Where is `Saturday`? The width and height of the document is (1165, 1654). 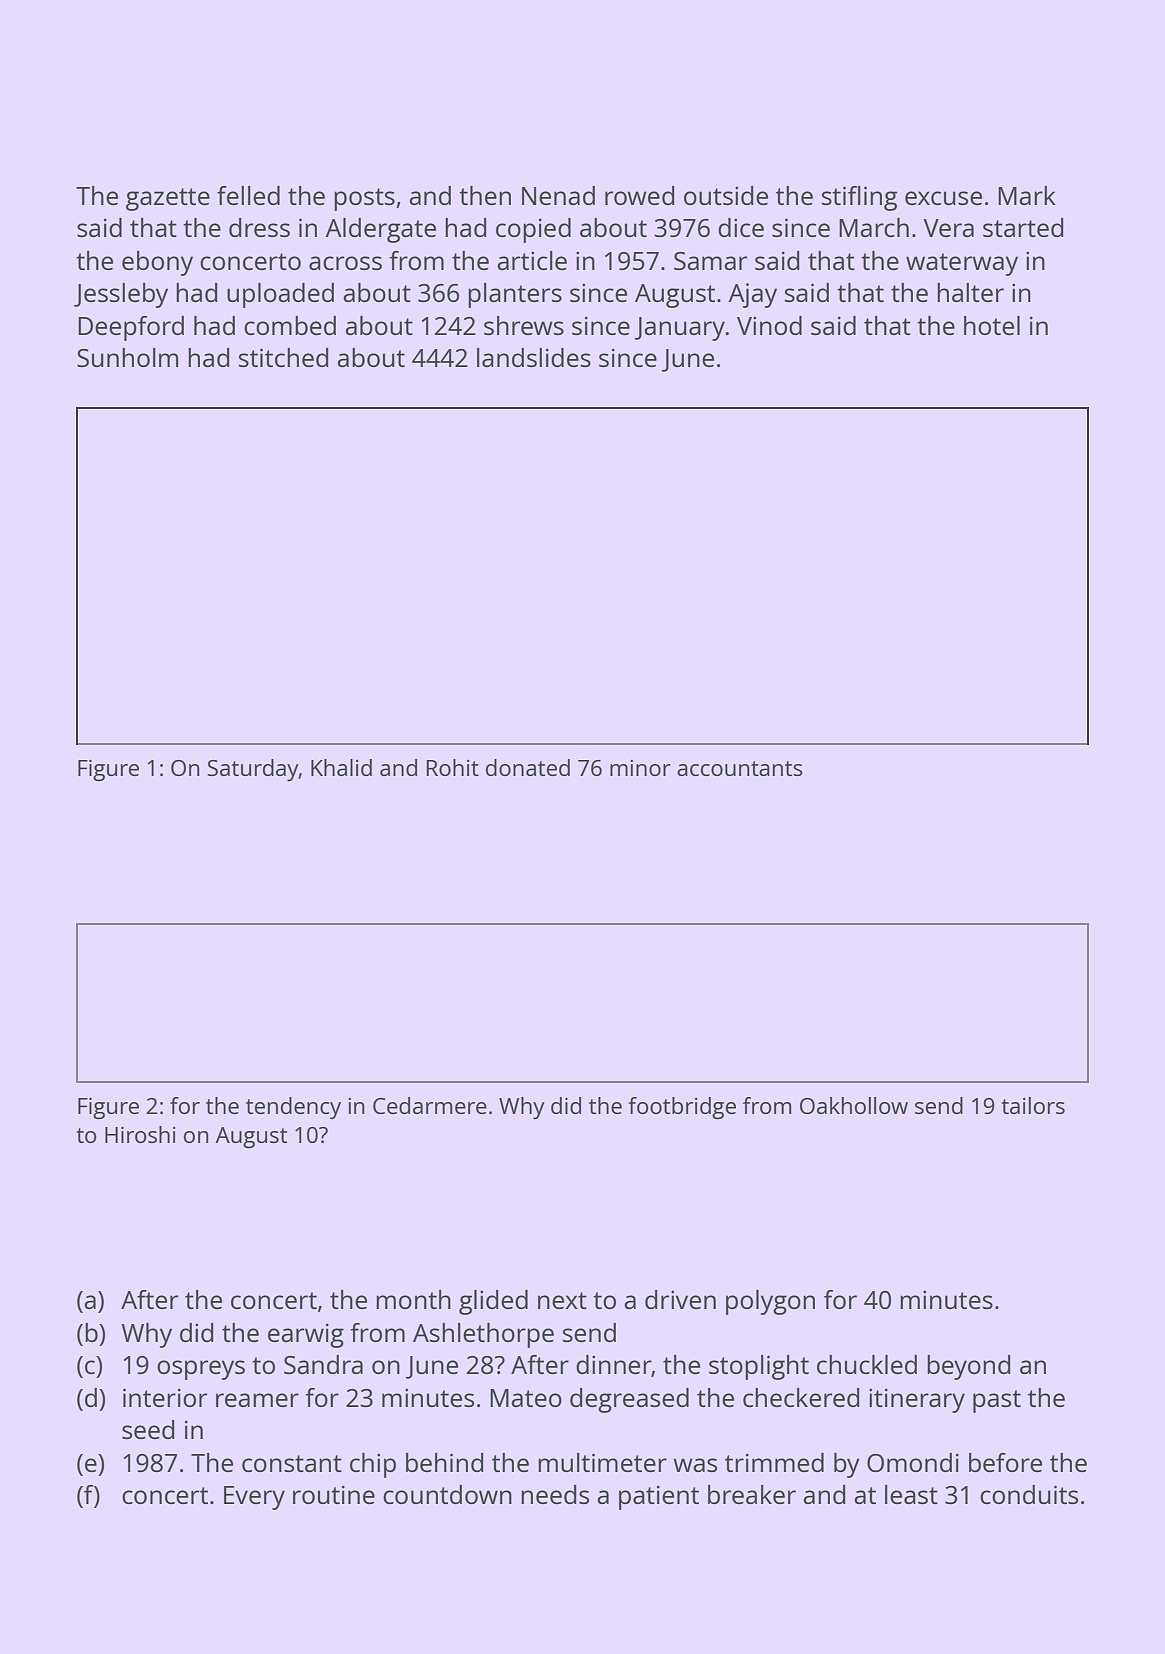
Saturday is located at coordinates (253, 770).
